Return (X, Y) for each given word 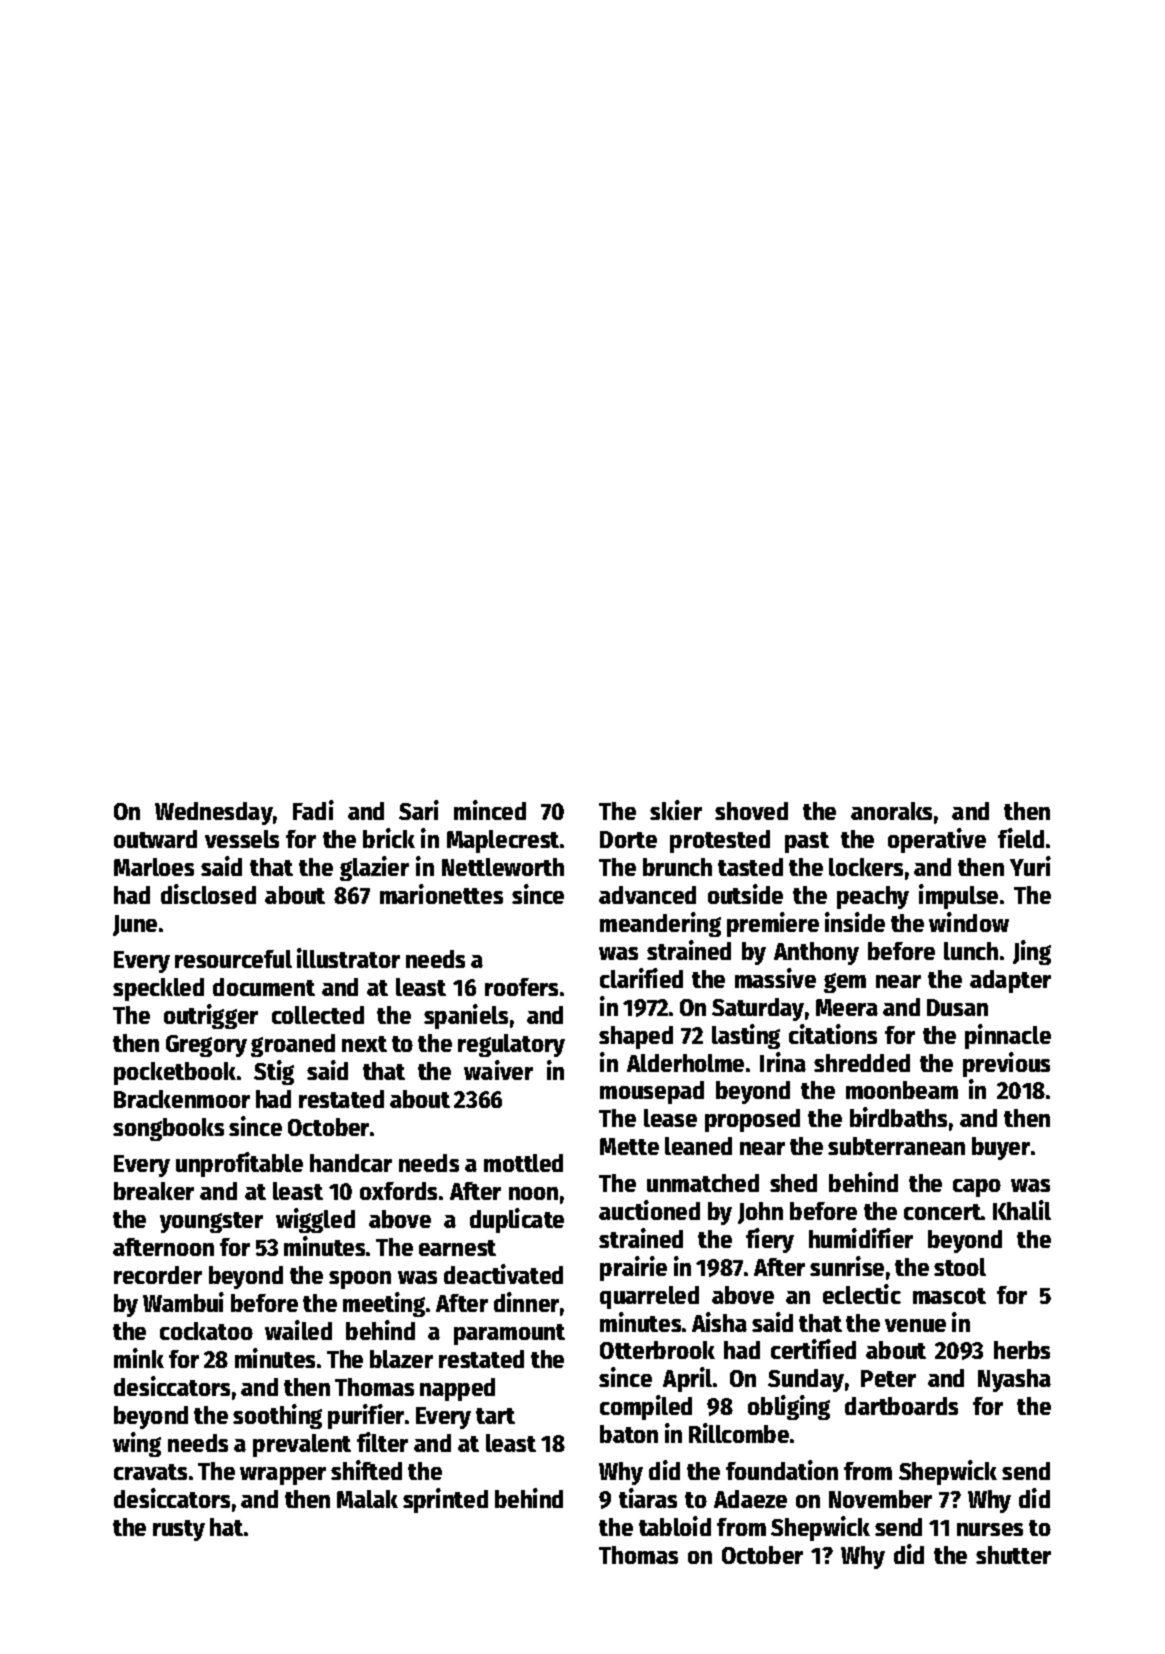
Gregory (206, 1046)
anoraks (891, 811)
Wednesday (214, 813)
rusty (179, 1530)
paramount (509, 1334)
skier (676, 810)
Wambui (183, 1302)
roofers (521, 987)
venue (915, 1325)
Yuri (1030, 866)
